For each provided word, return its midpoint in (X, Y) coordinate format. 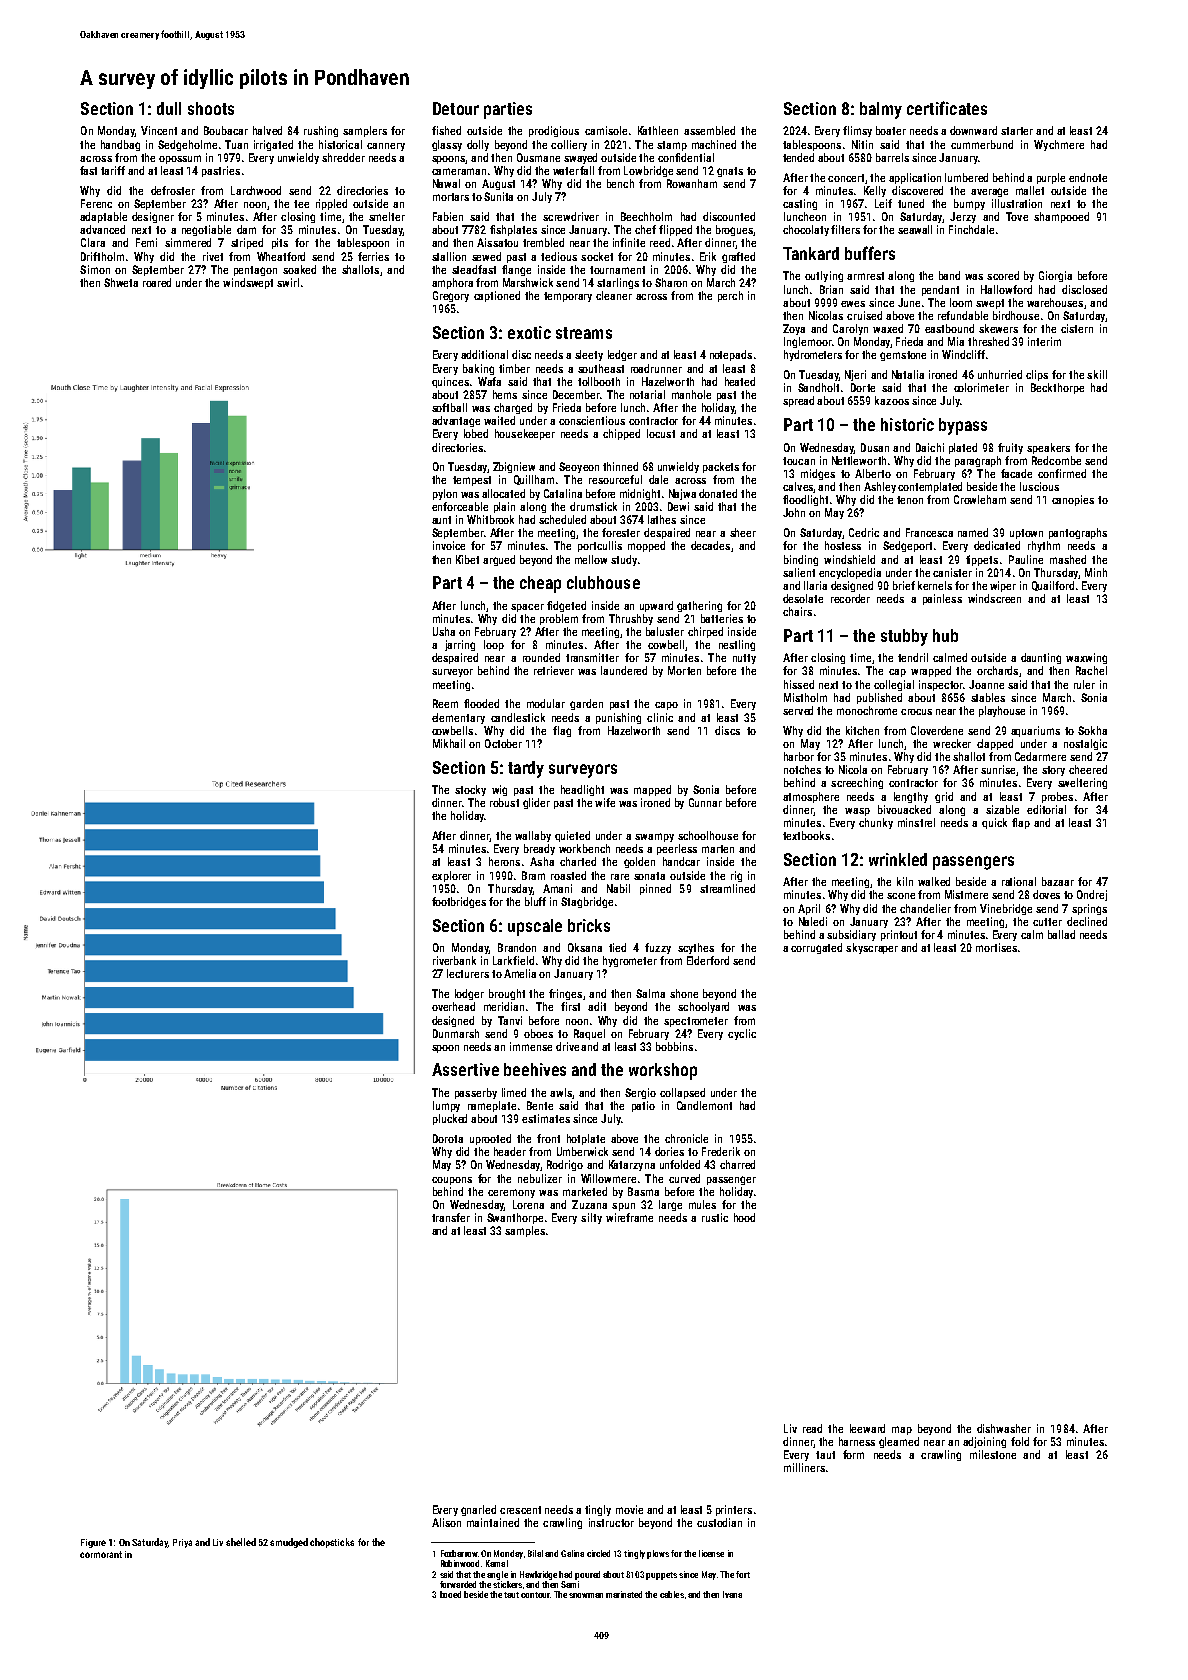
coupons (452, 1181)
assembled (709, 130)
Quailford (1053, 586)
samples (525, 1231)
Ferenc (96, 203)
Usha (444, 631)
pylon (445, 494)
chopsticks (332, 1543)
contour (535, 1595)
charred (737, 1164)
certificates (947, 108)
